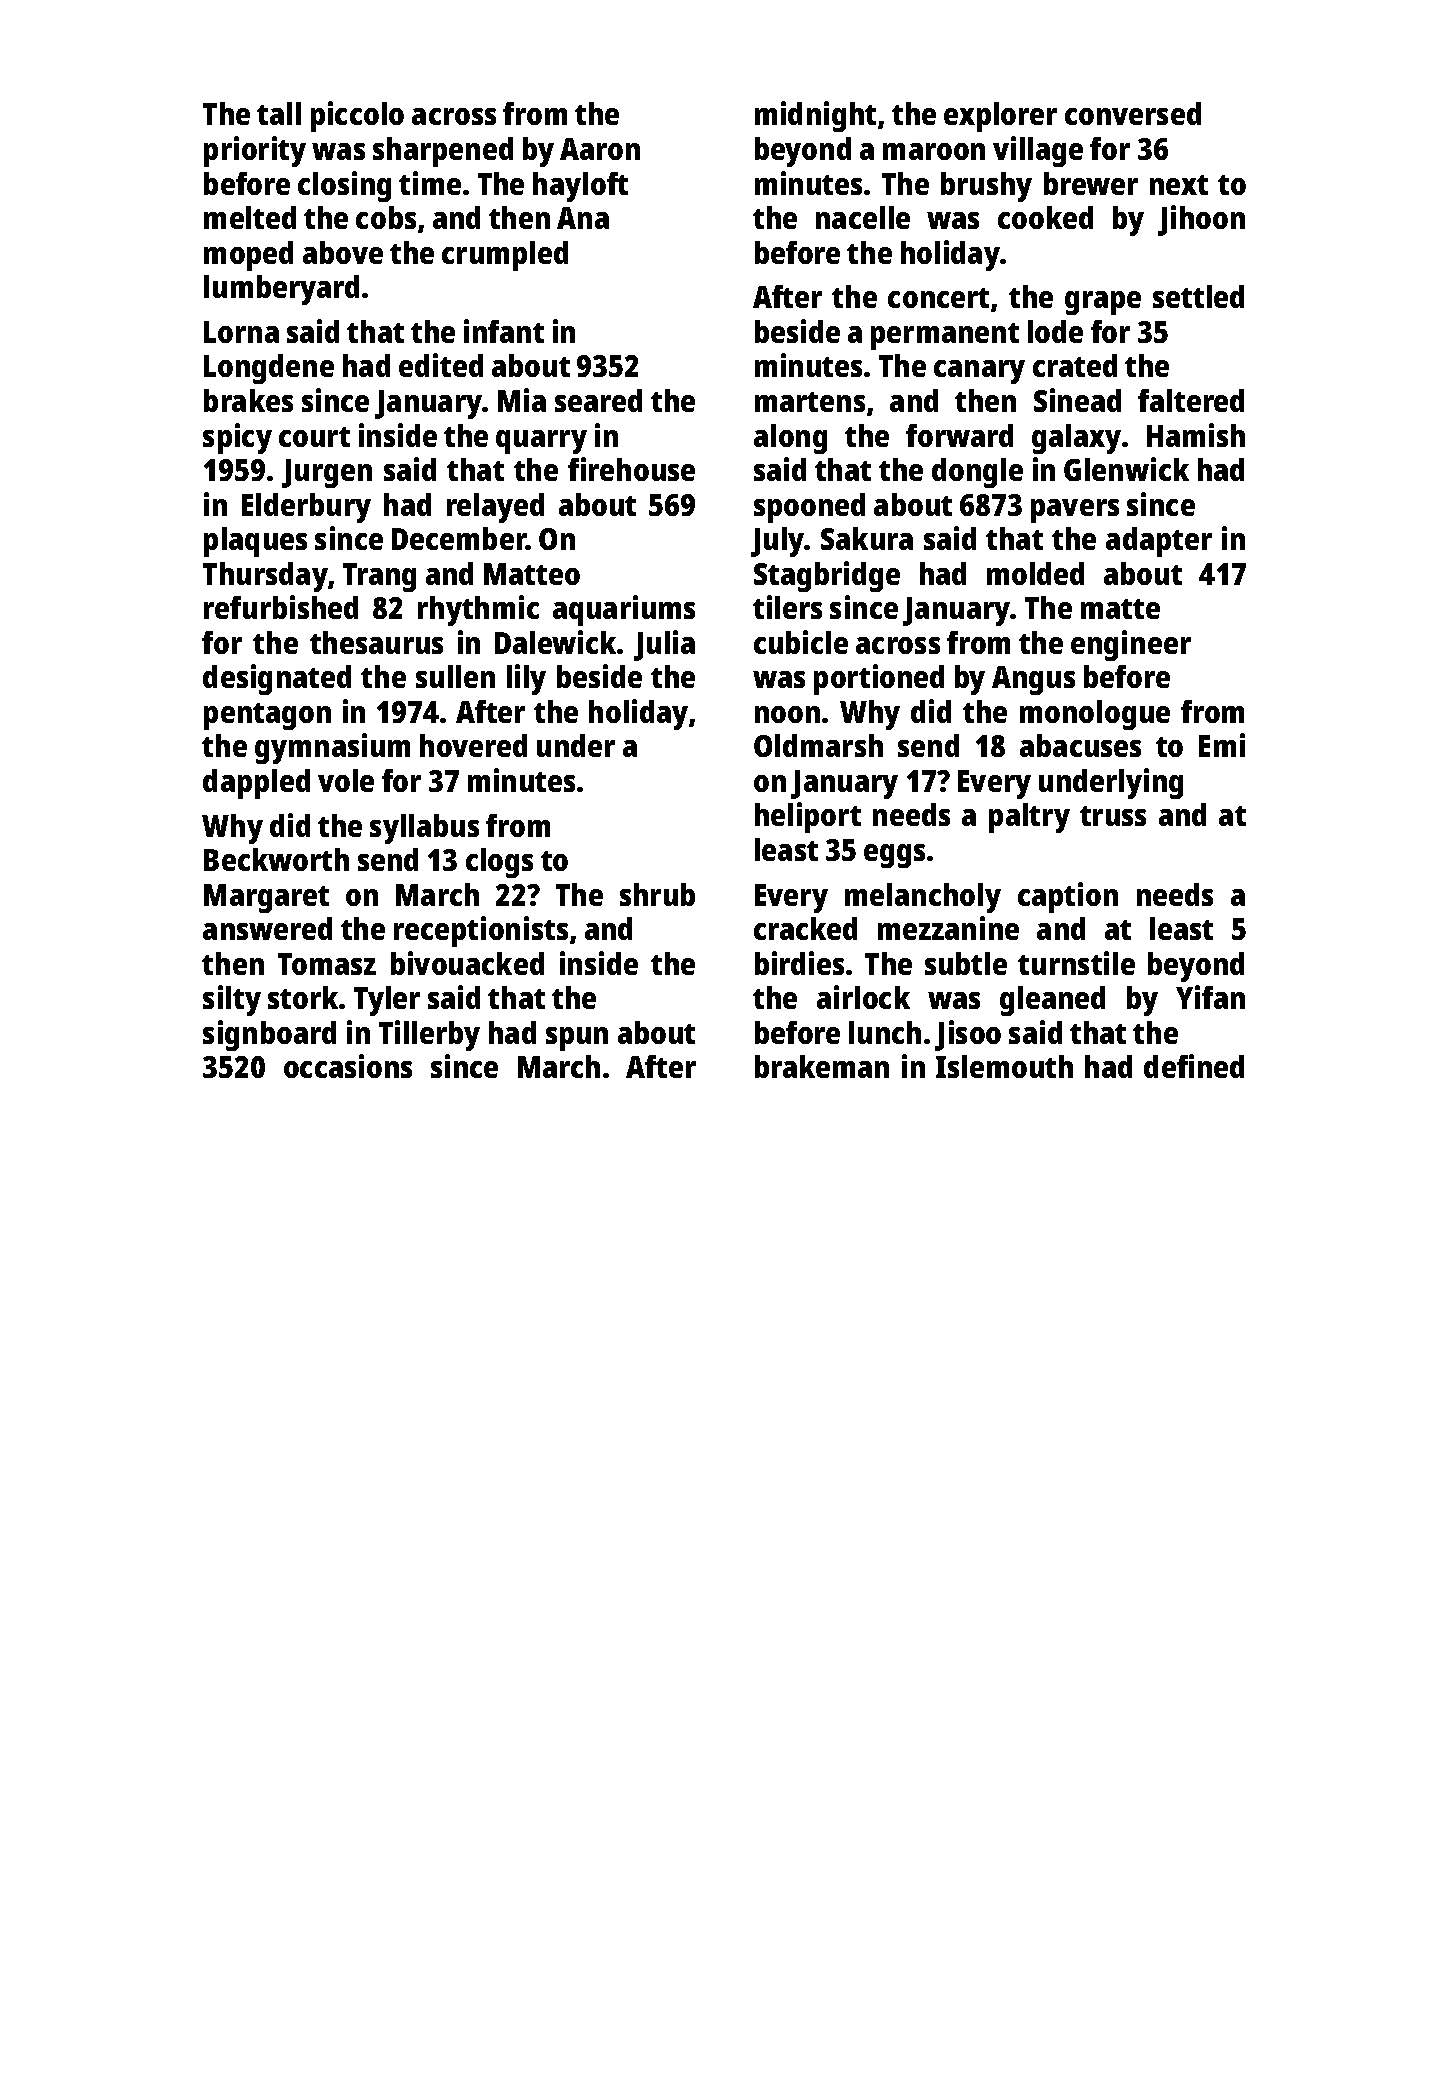  What do you see at coordinates (504, 331) in the image?
I see `infant` at bounding box center [504, 331].
